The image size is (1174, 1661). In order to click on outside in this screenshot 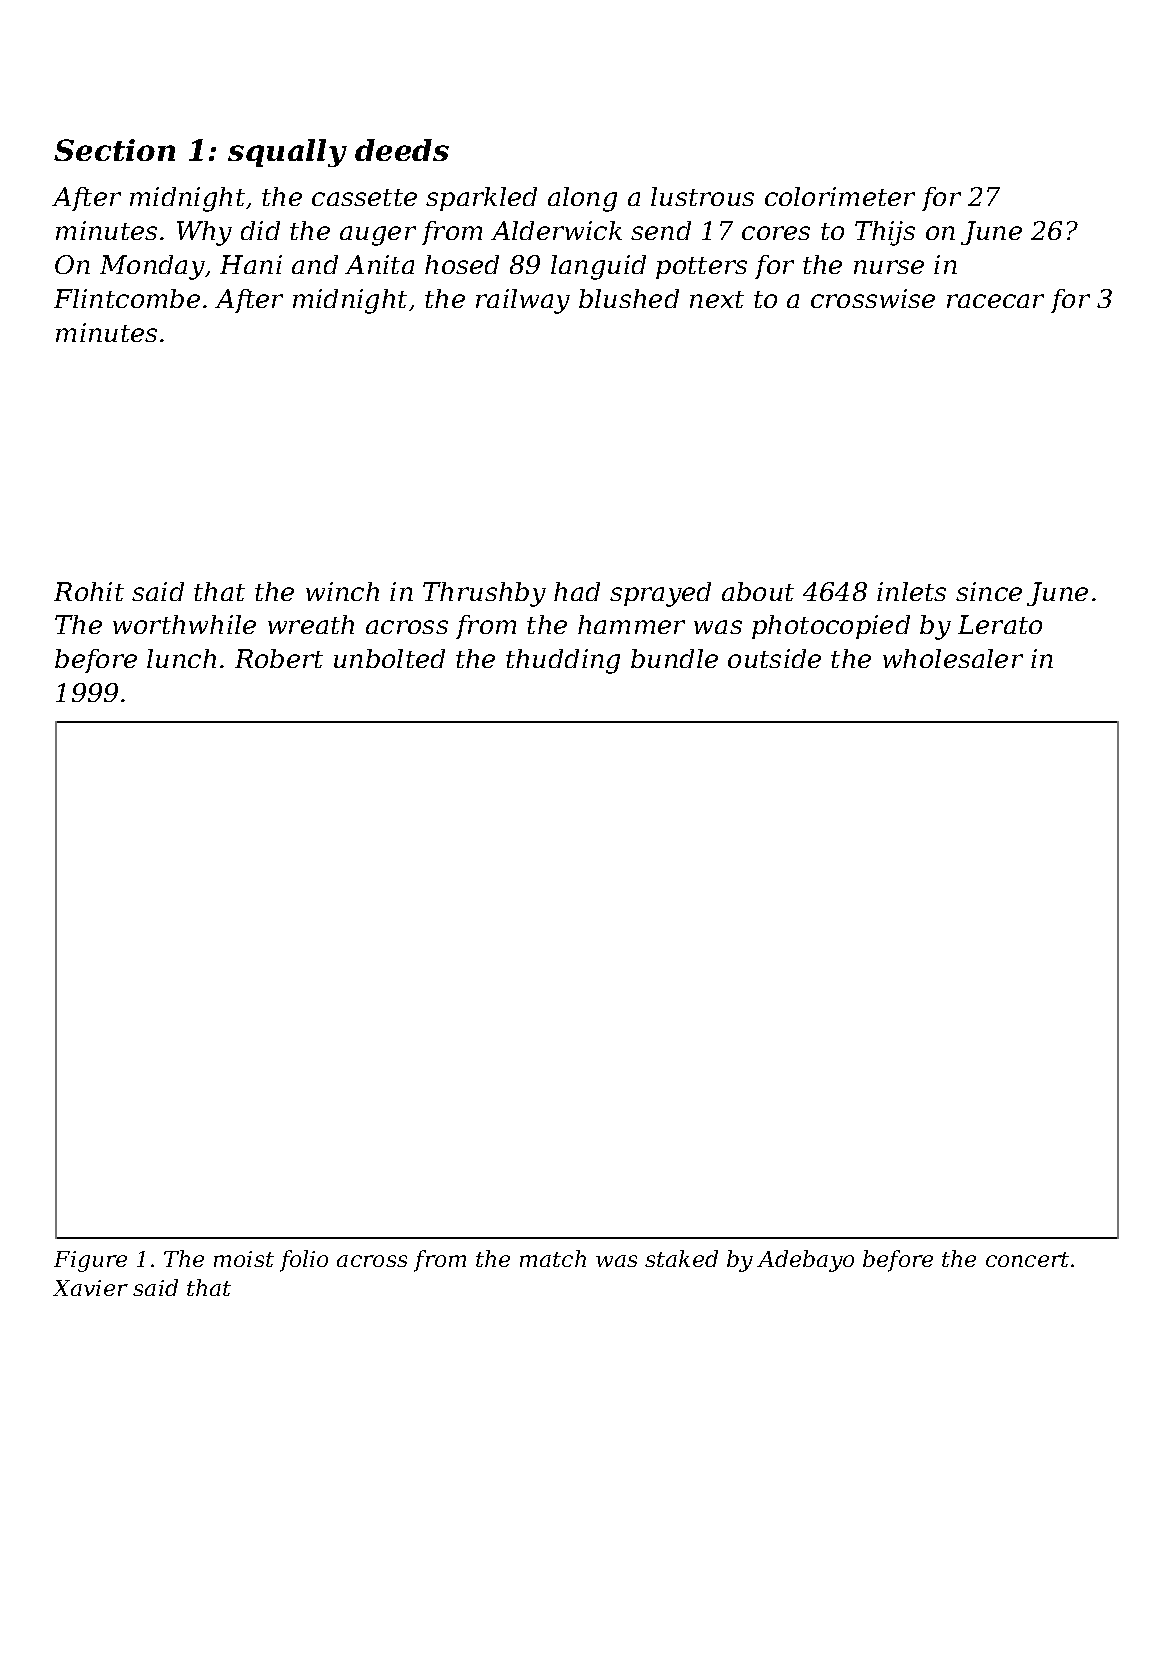, I will do `click(774, 658)`.
